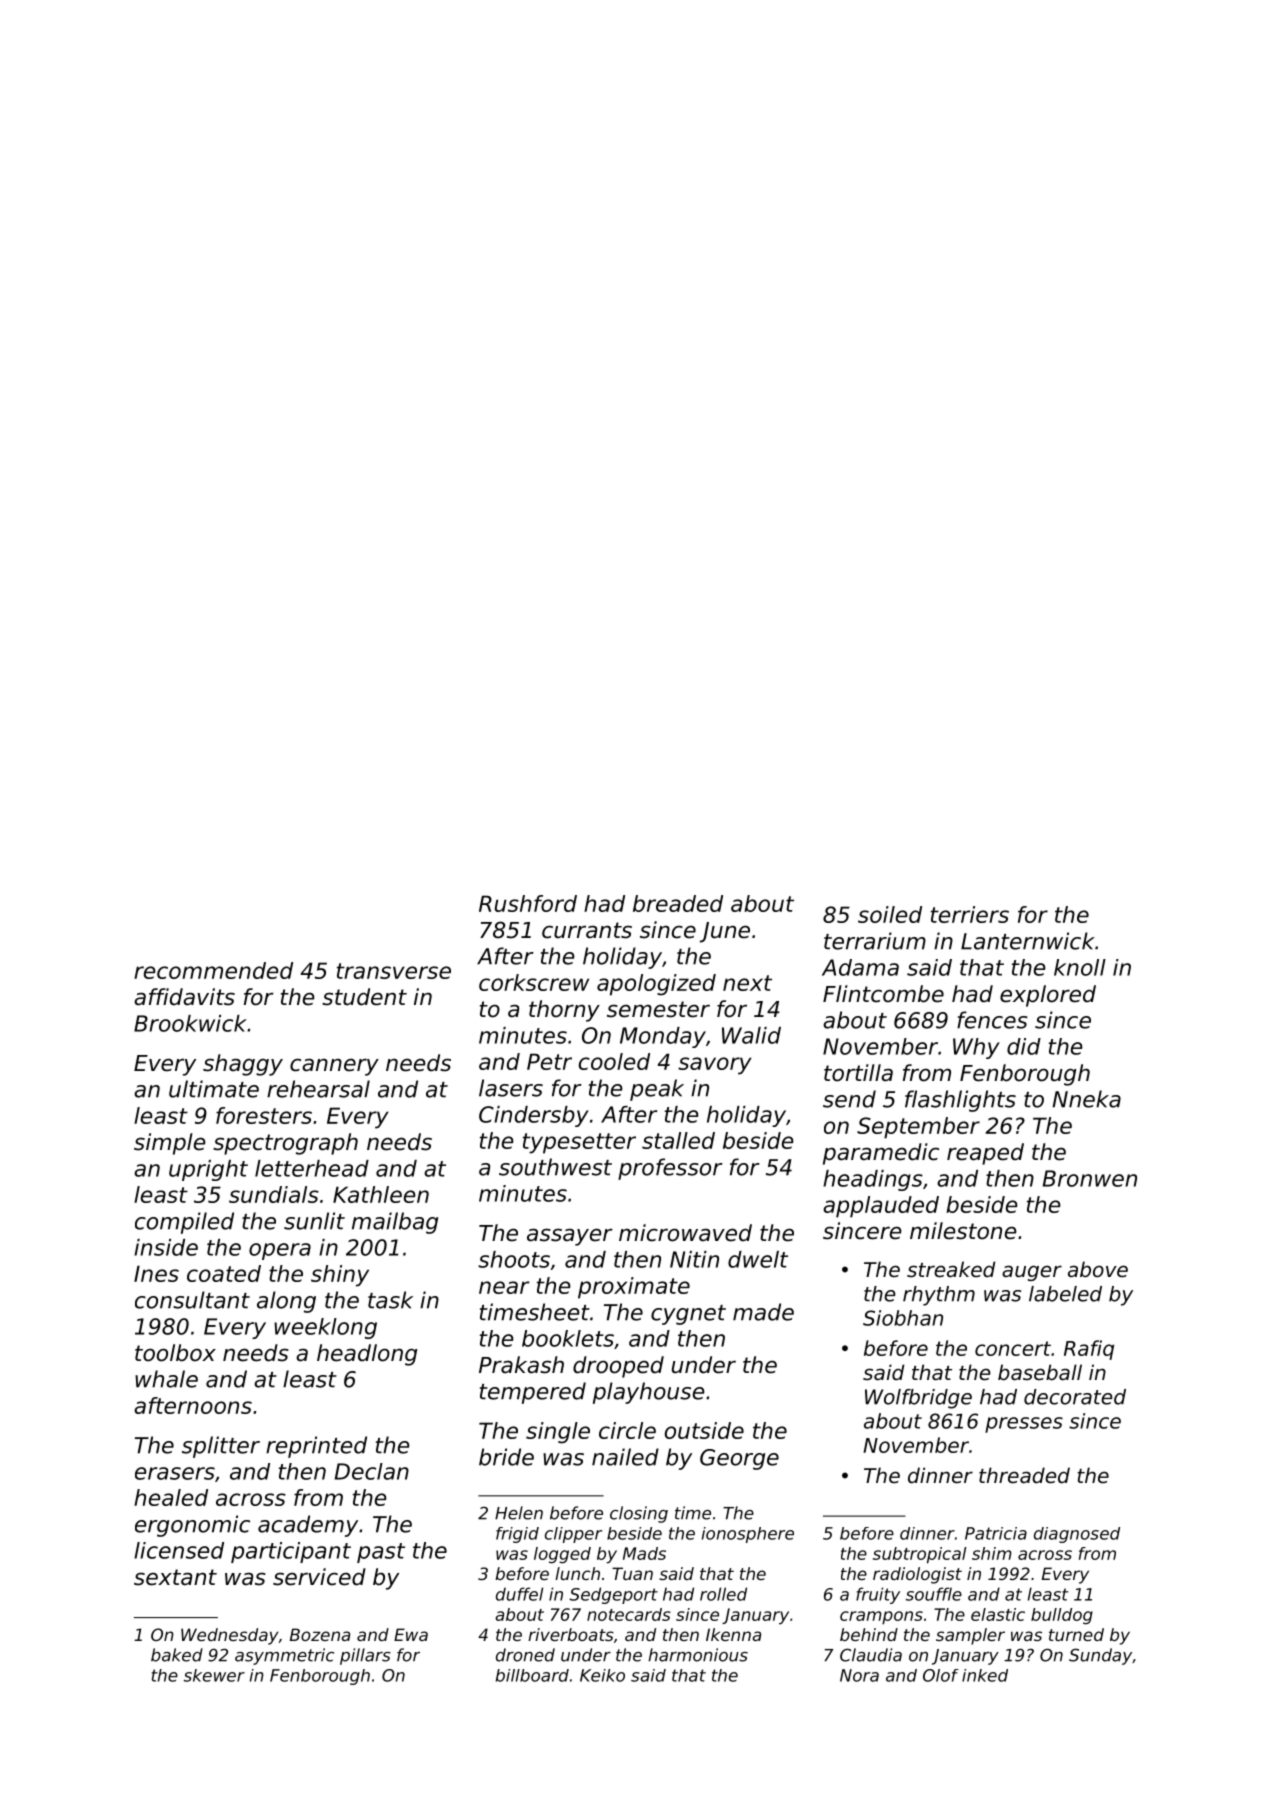  Describe the element at coordinates (878, 1595) in the page. I see `fruity` at that location.
